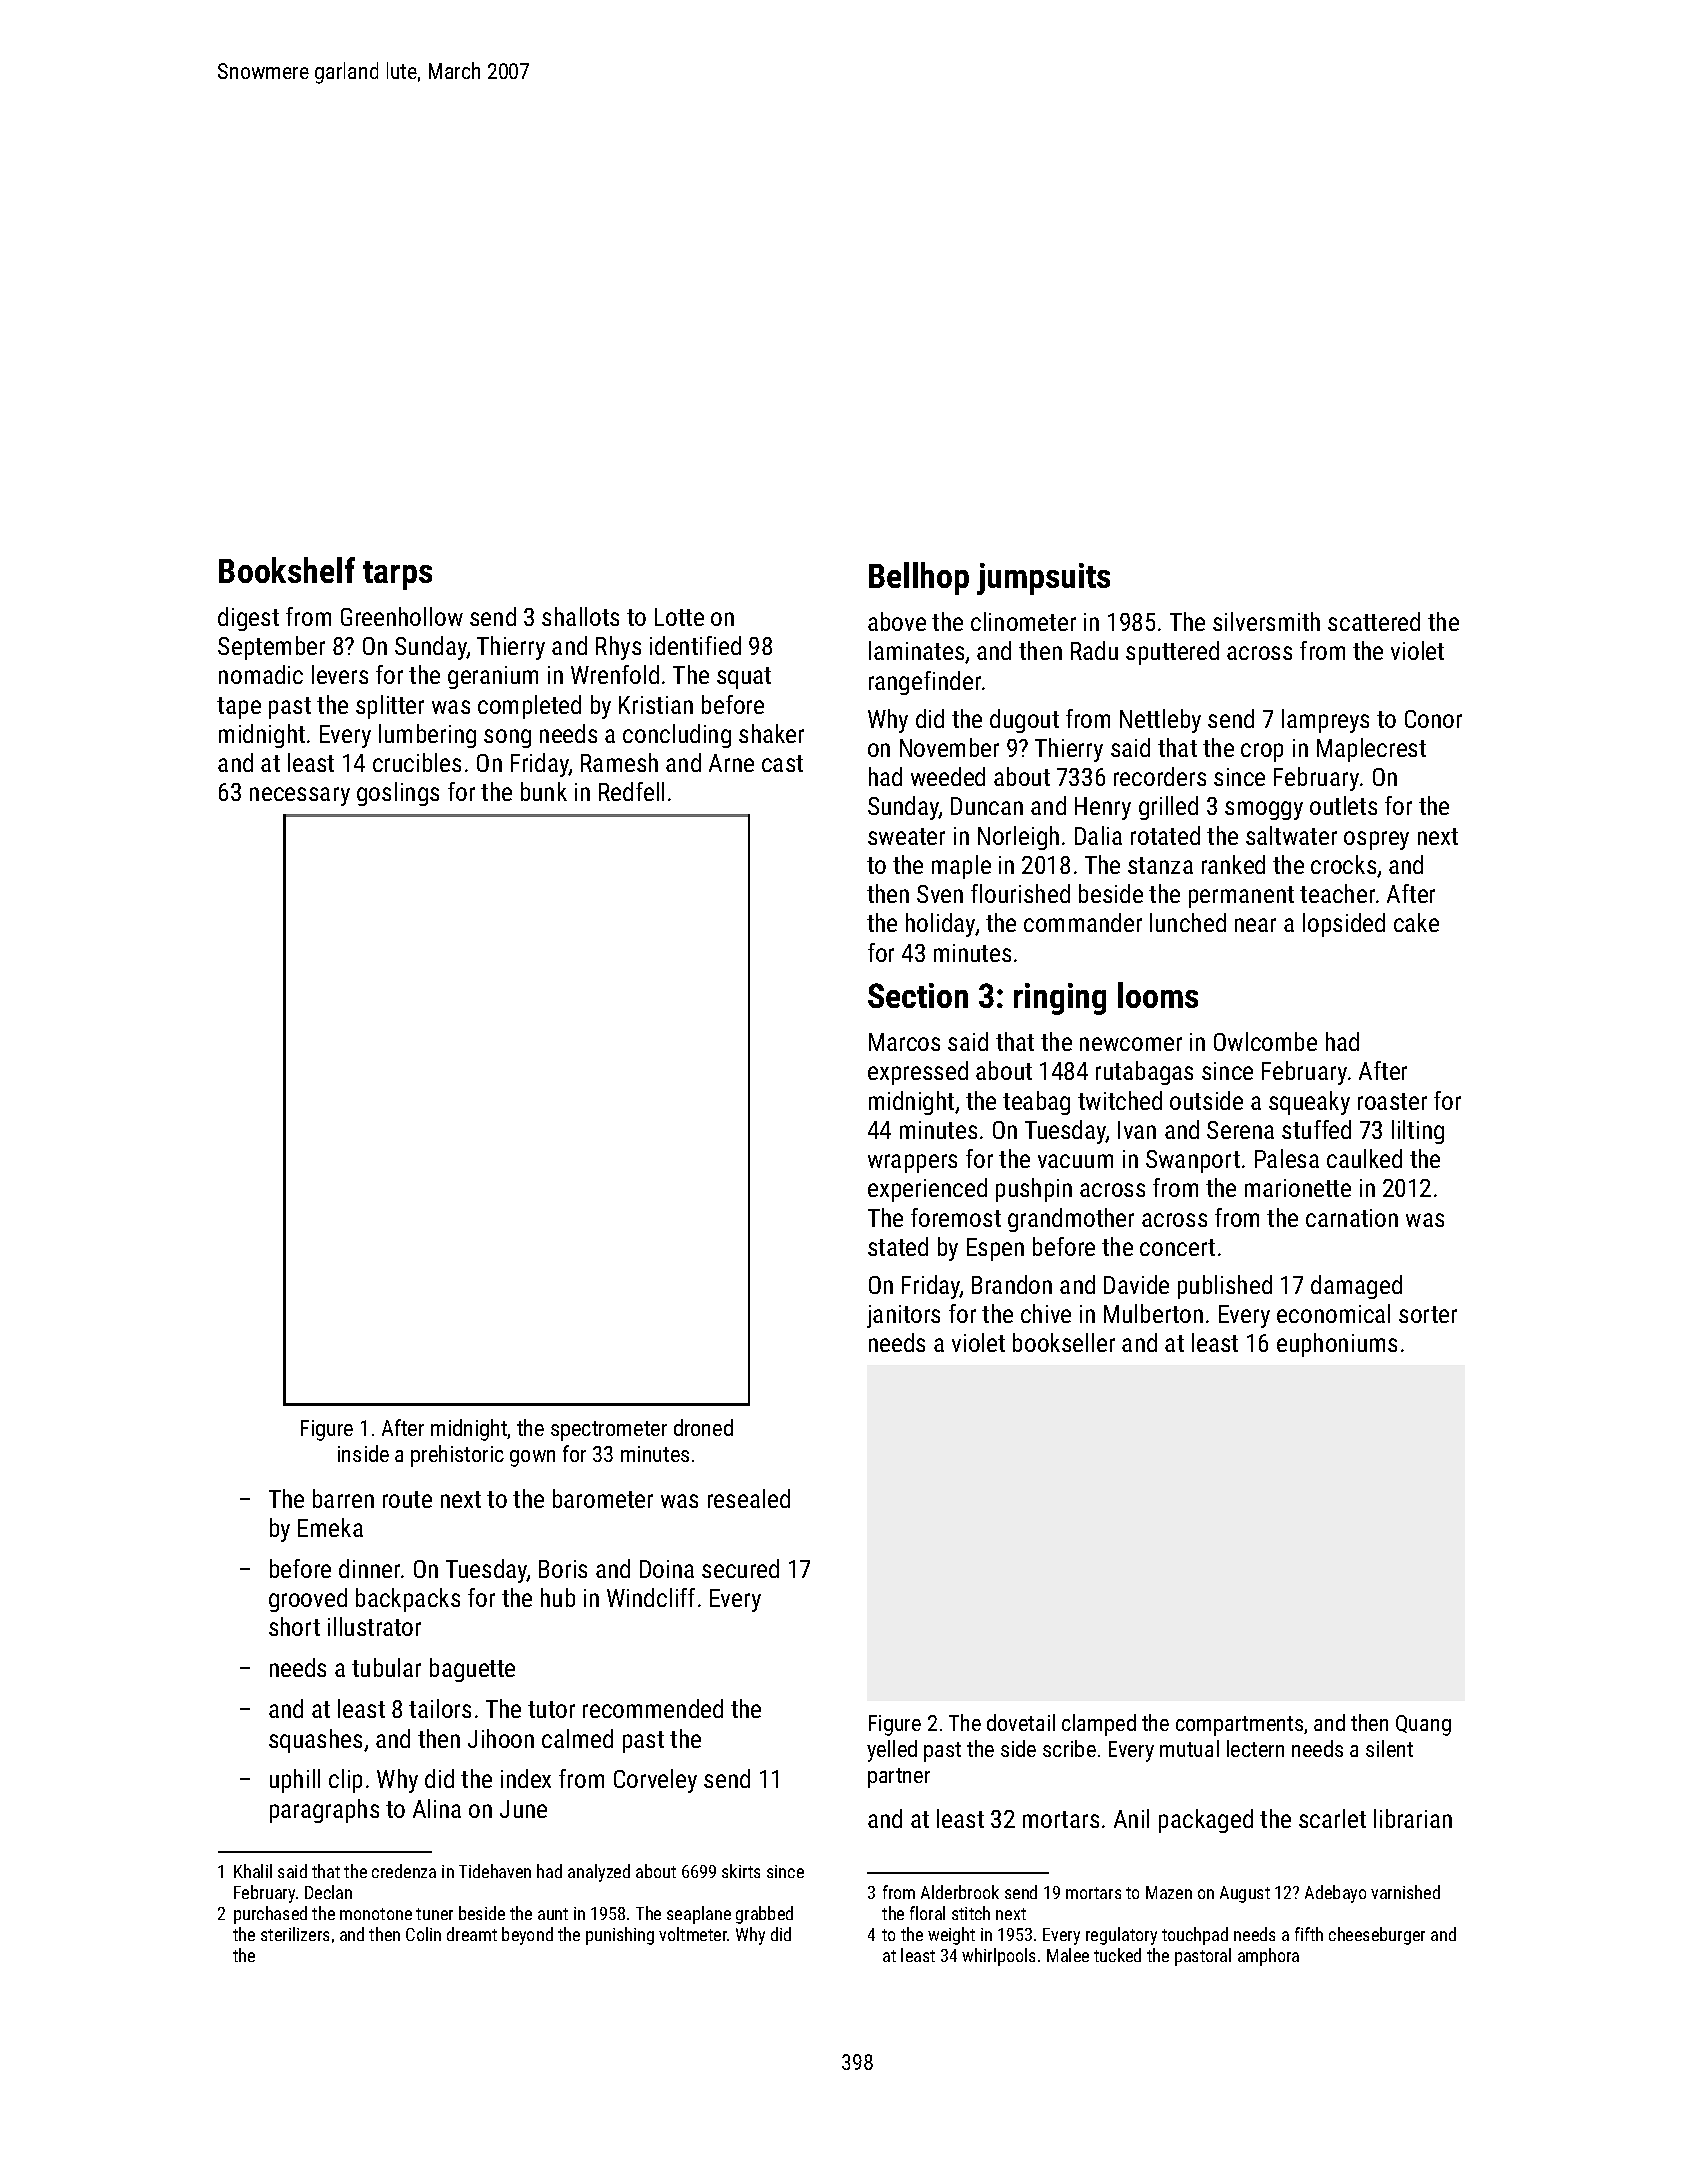 The height and width of the screenshot is (2178, 1683). Describe the element at coordinates (749, 1498) in the screenshot. I see `resealed` at that location.
